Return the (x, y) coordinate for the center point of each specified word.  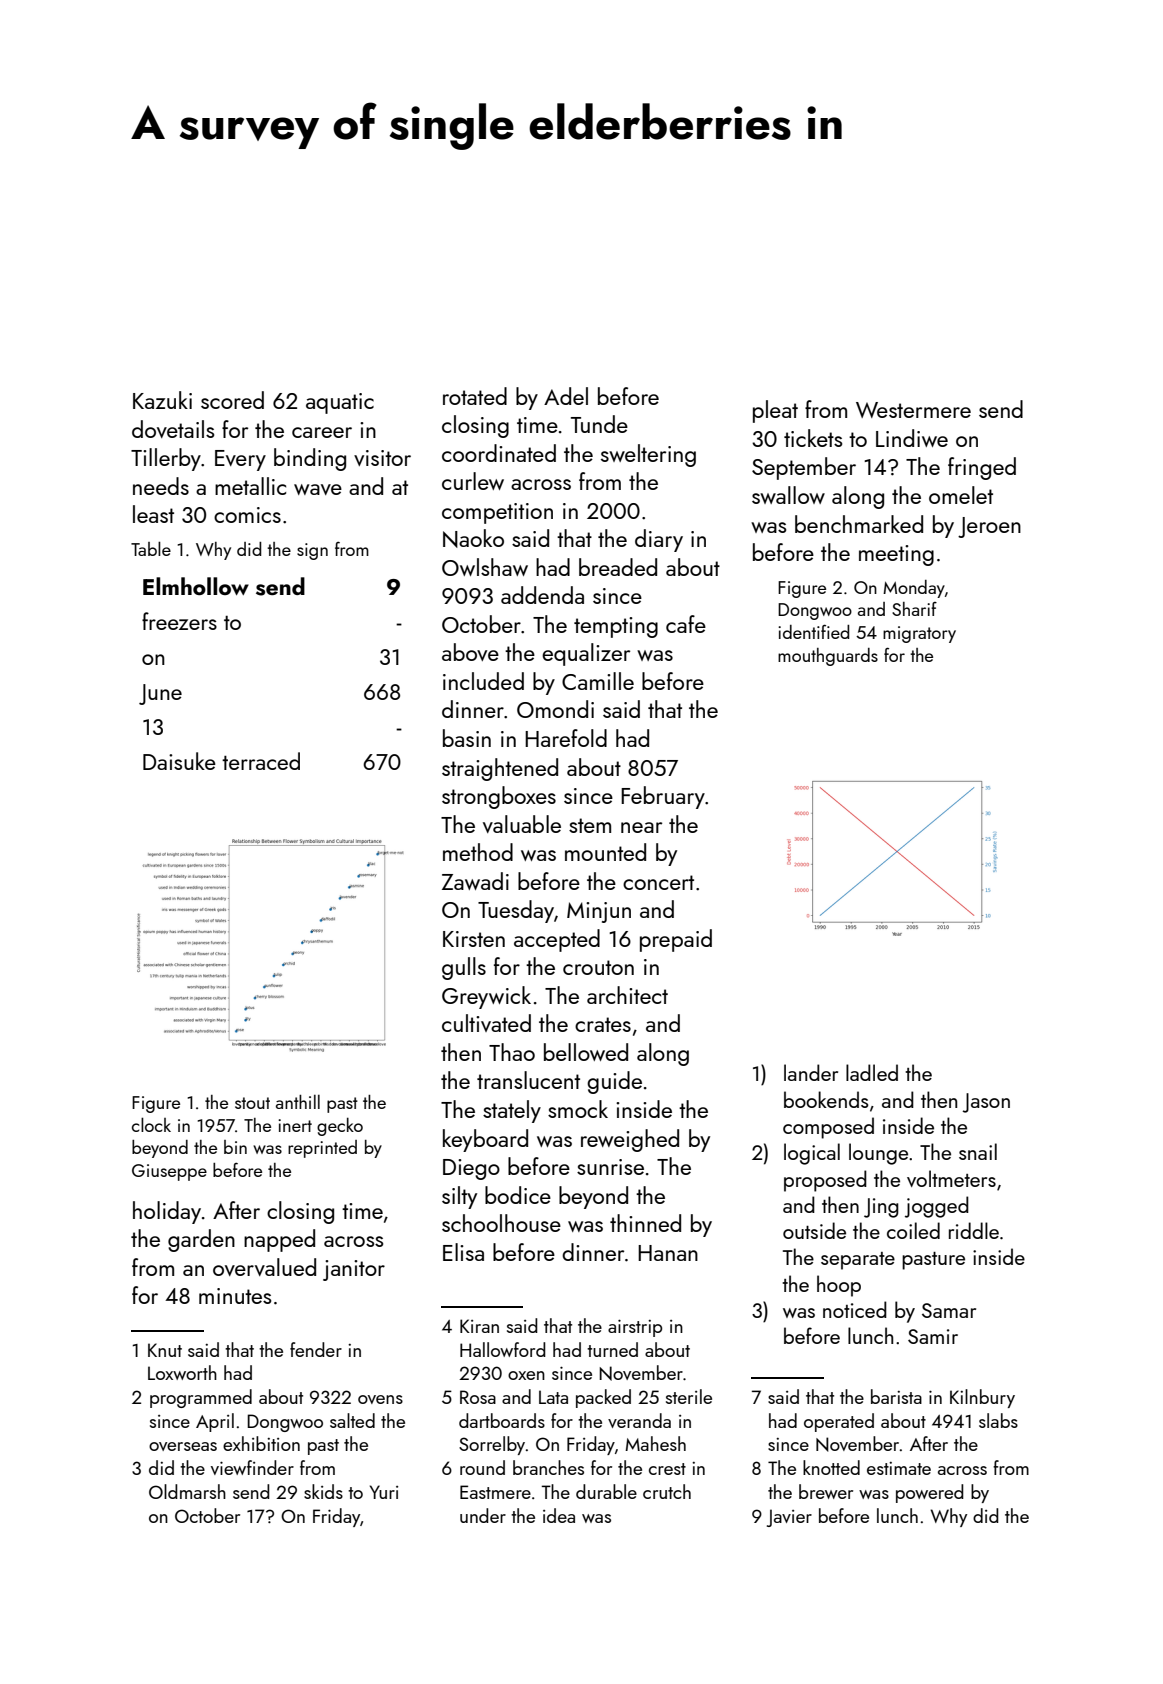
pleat (775, 411)
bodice (518, 1195)
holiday (167, 1212)
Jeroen (989, 527)
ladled (872, 1072)
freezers (179, 621)
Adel (566, 396)
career (322, 432)
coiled (913, 1230)
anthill (298, 1102)
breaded (618, 567)
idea (559, 1515)
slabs (998, 1420)
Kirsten (474, 939)
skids (323, 1491)
